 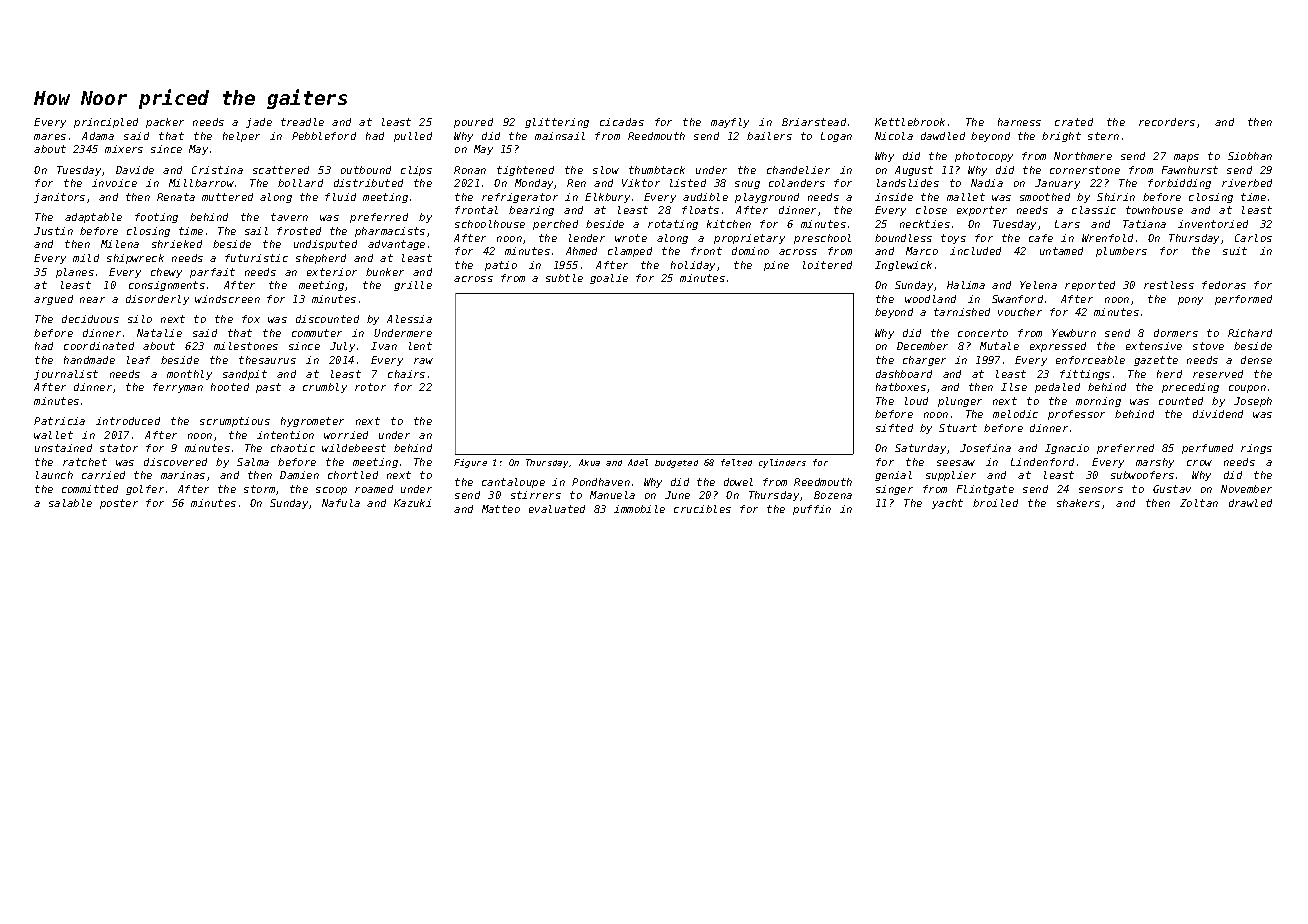 What do you see at coordinates (1061, 137) in the document?
I see `bright` at bounding box center [1061, 137].
